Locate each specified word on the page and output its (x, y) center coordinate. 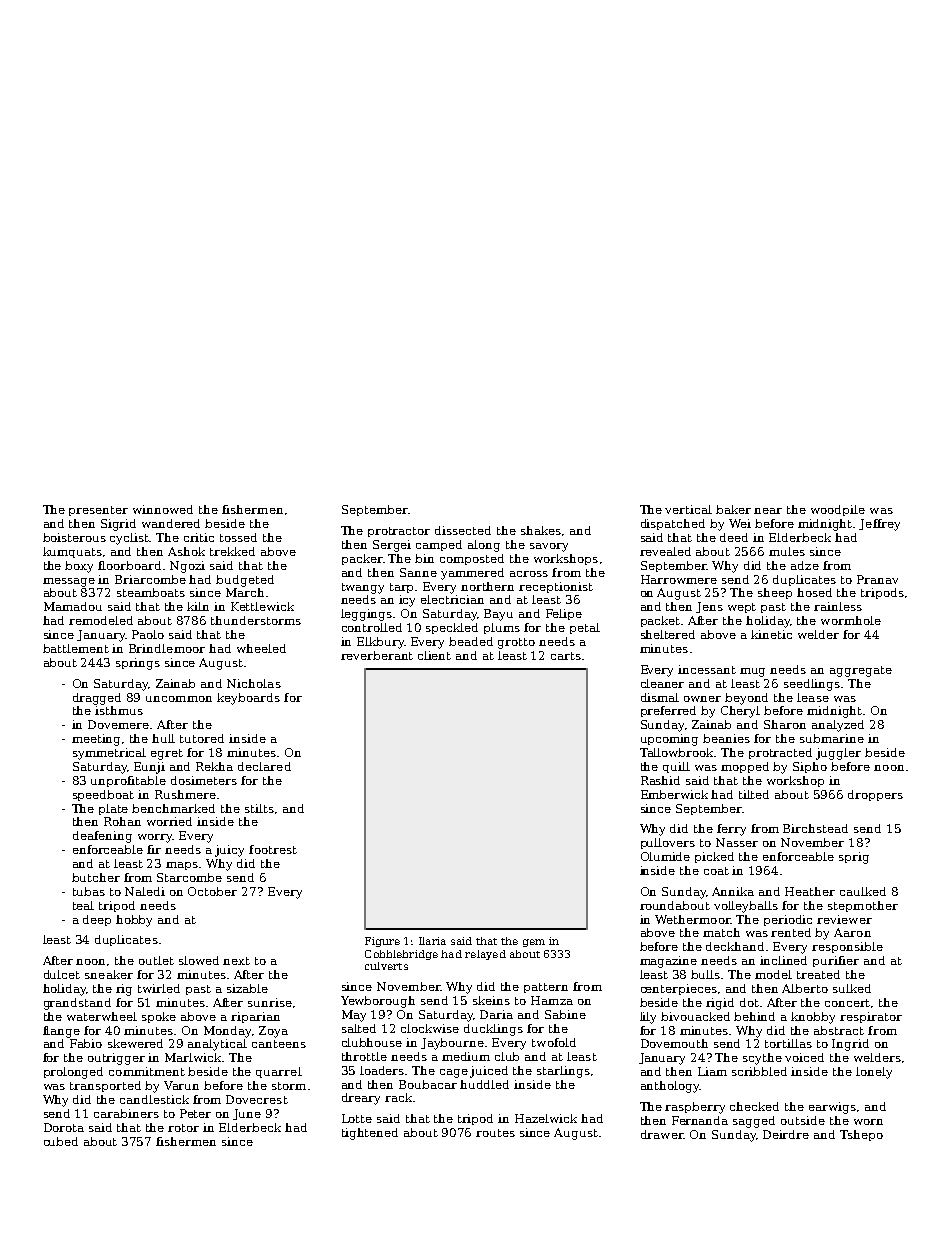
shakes (541, 530)
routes (495, 1133)
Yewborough (378, 1002)
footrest (273, 849)
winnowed (163, 509)
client (434, 655)
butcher (96, 877)
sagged (754, 1122)
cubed (61, 1141)
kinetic (771, 634)
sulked (852, 988)
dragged (97, 699)
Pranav (877, 579)
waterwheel (102, 1016)
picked (714, 857)
